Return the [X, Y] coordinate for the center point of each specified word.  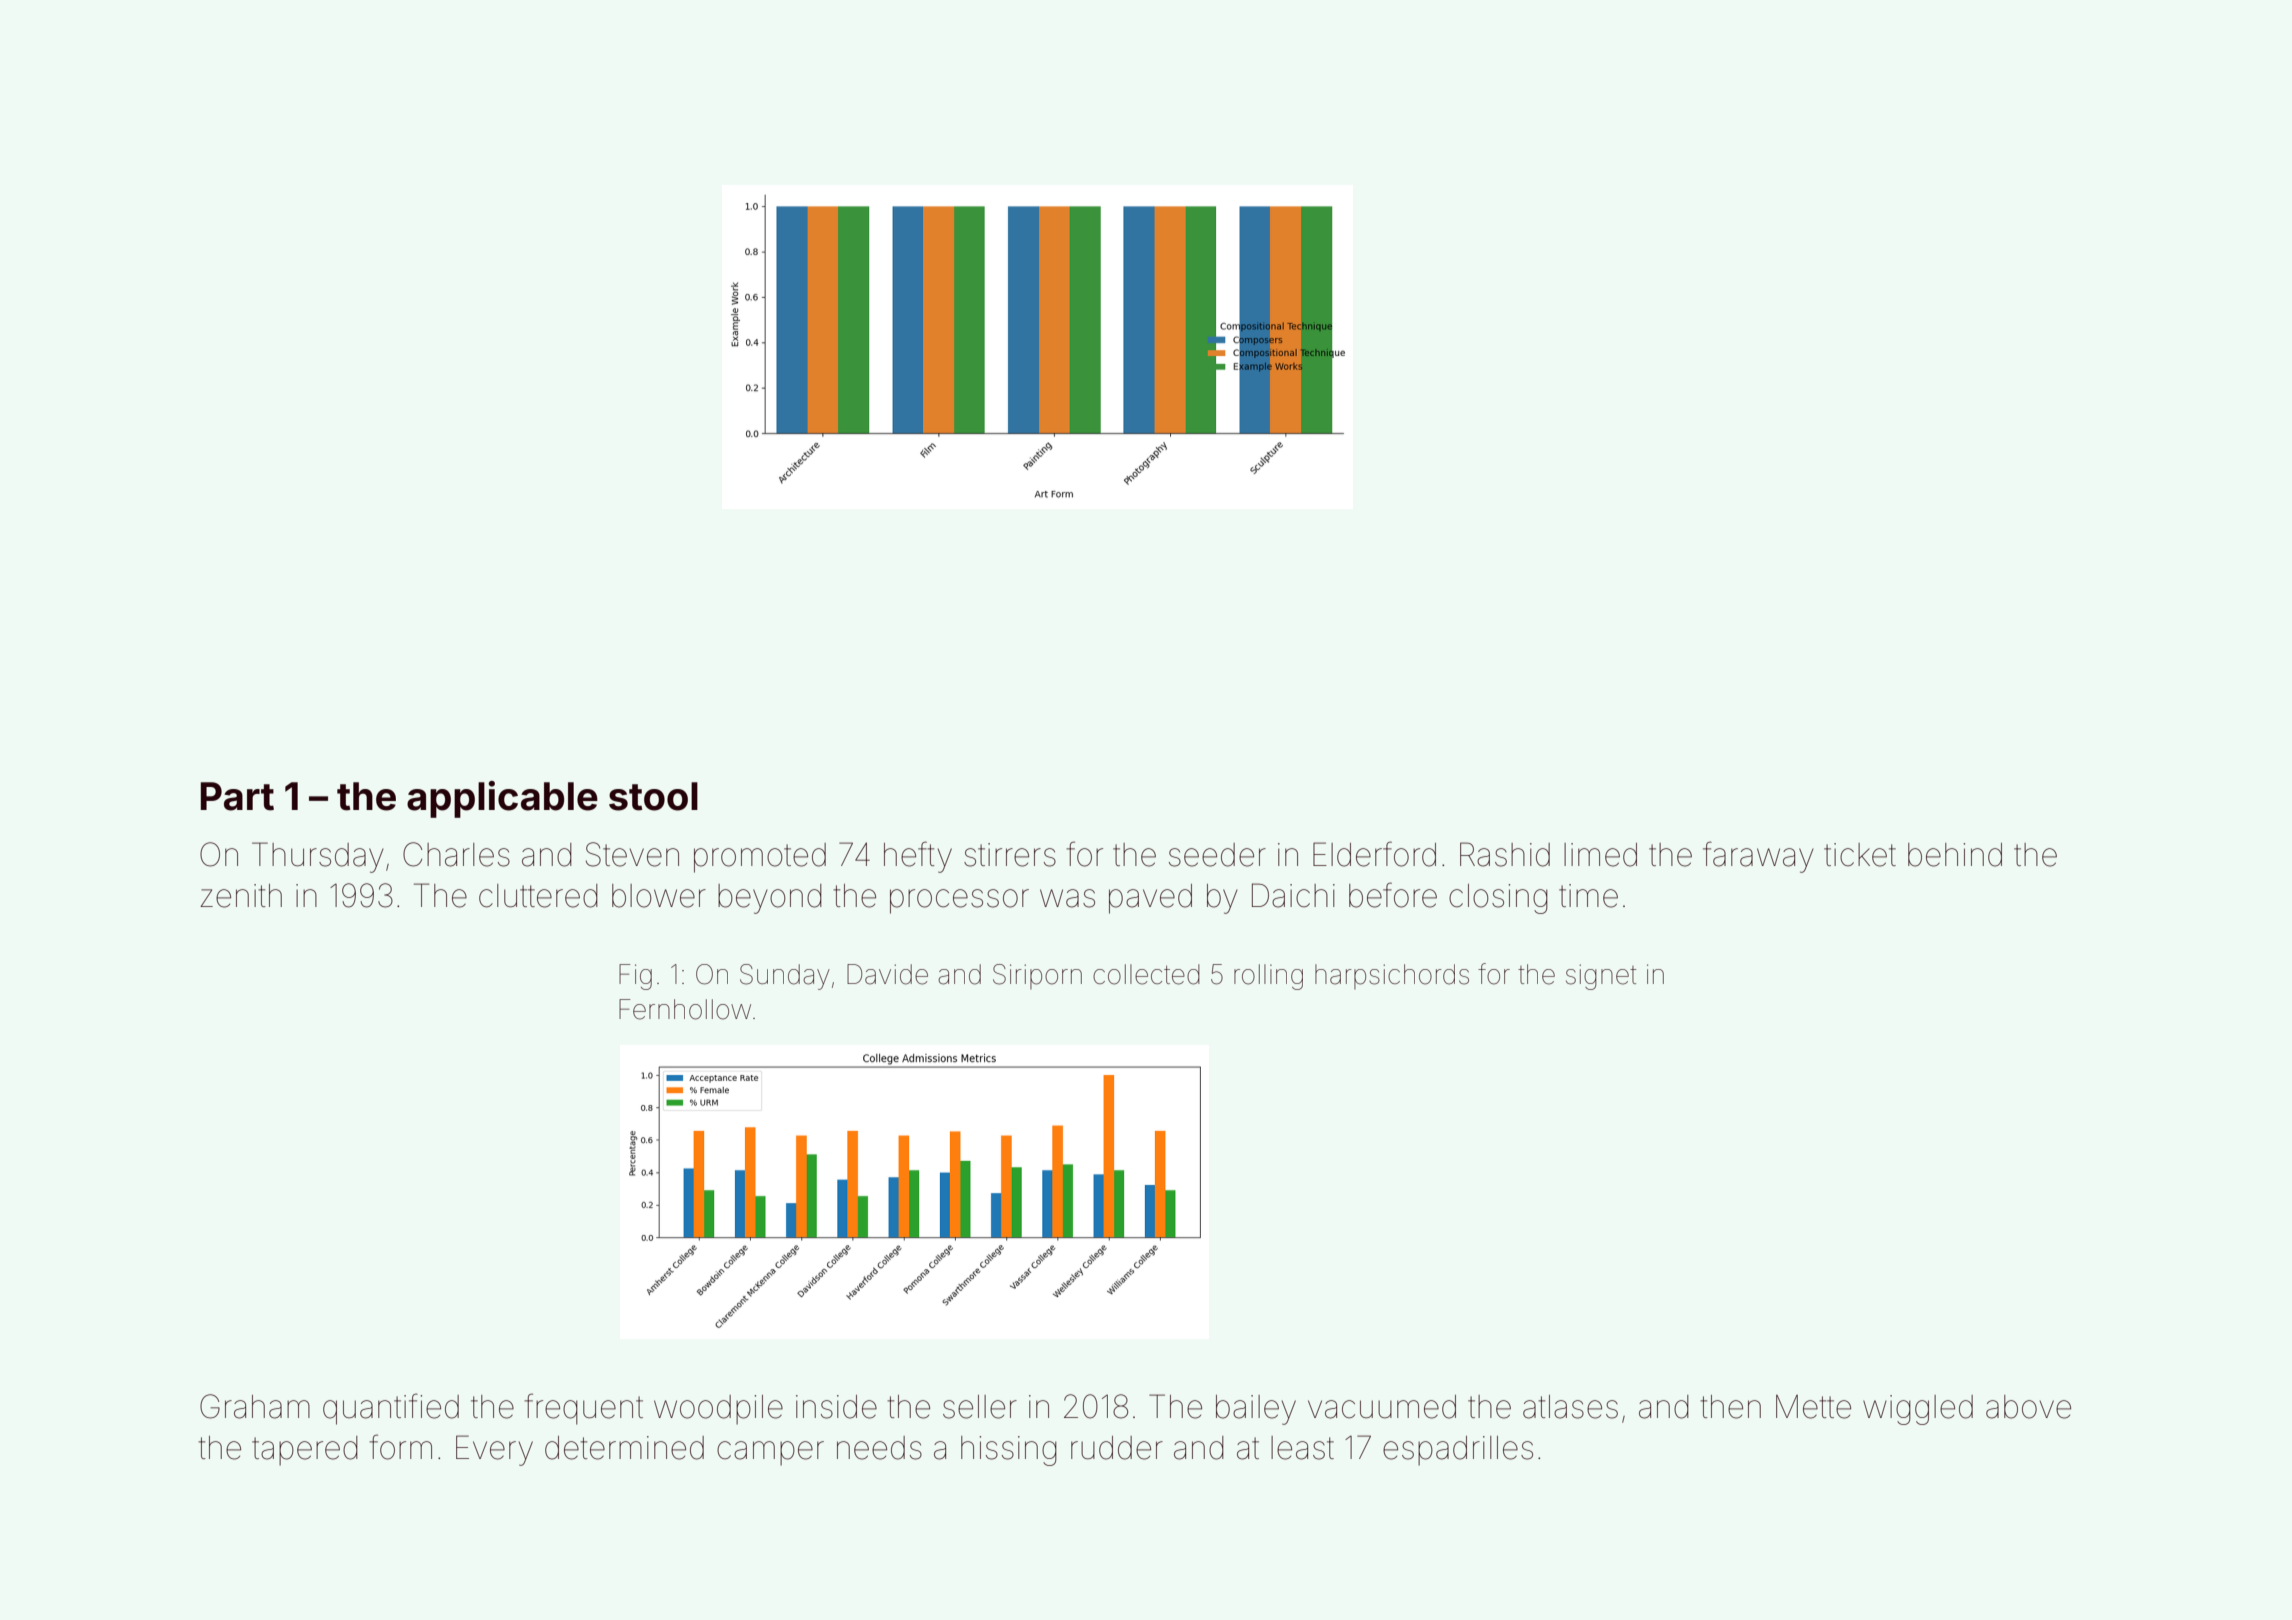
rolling [1268, 977]
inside [836, 1407]
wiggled [1918, 1410]
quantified [391, 1409]
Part [237, 796]
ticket [1860, 855]
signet [1601, 977]
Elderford [1374, 854]
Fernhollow [685, 1009]
